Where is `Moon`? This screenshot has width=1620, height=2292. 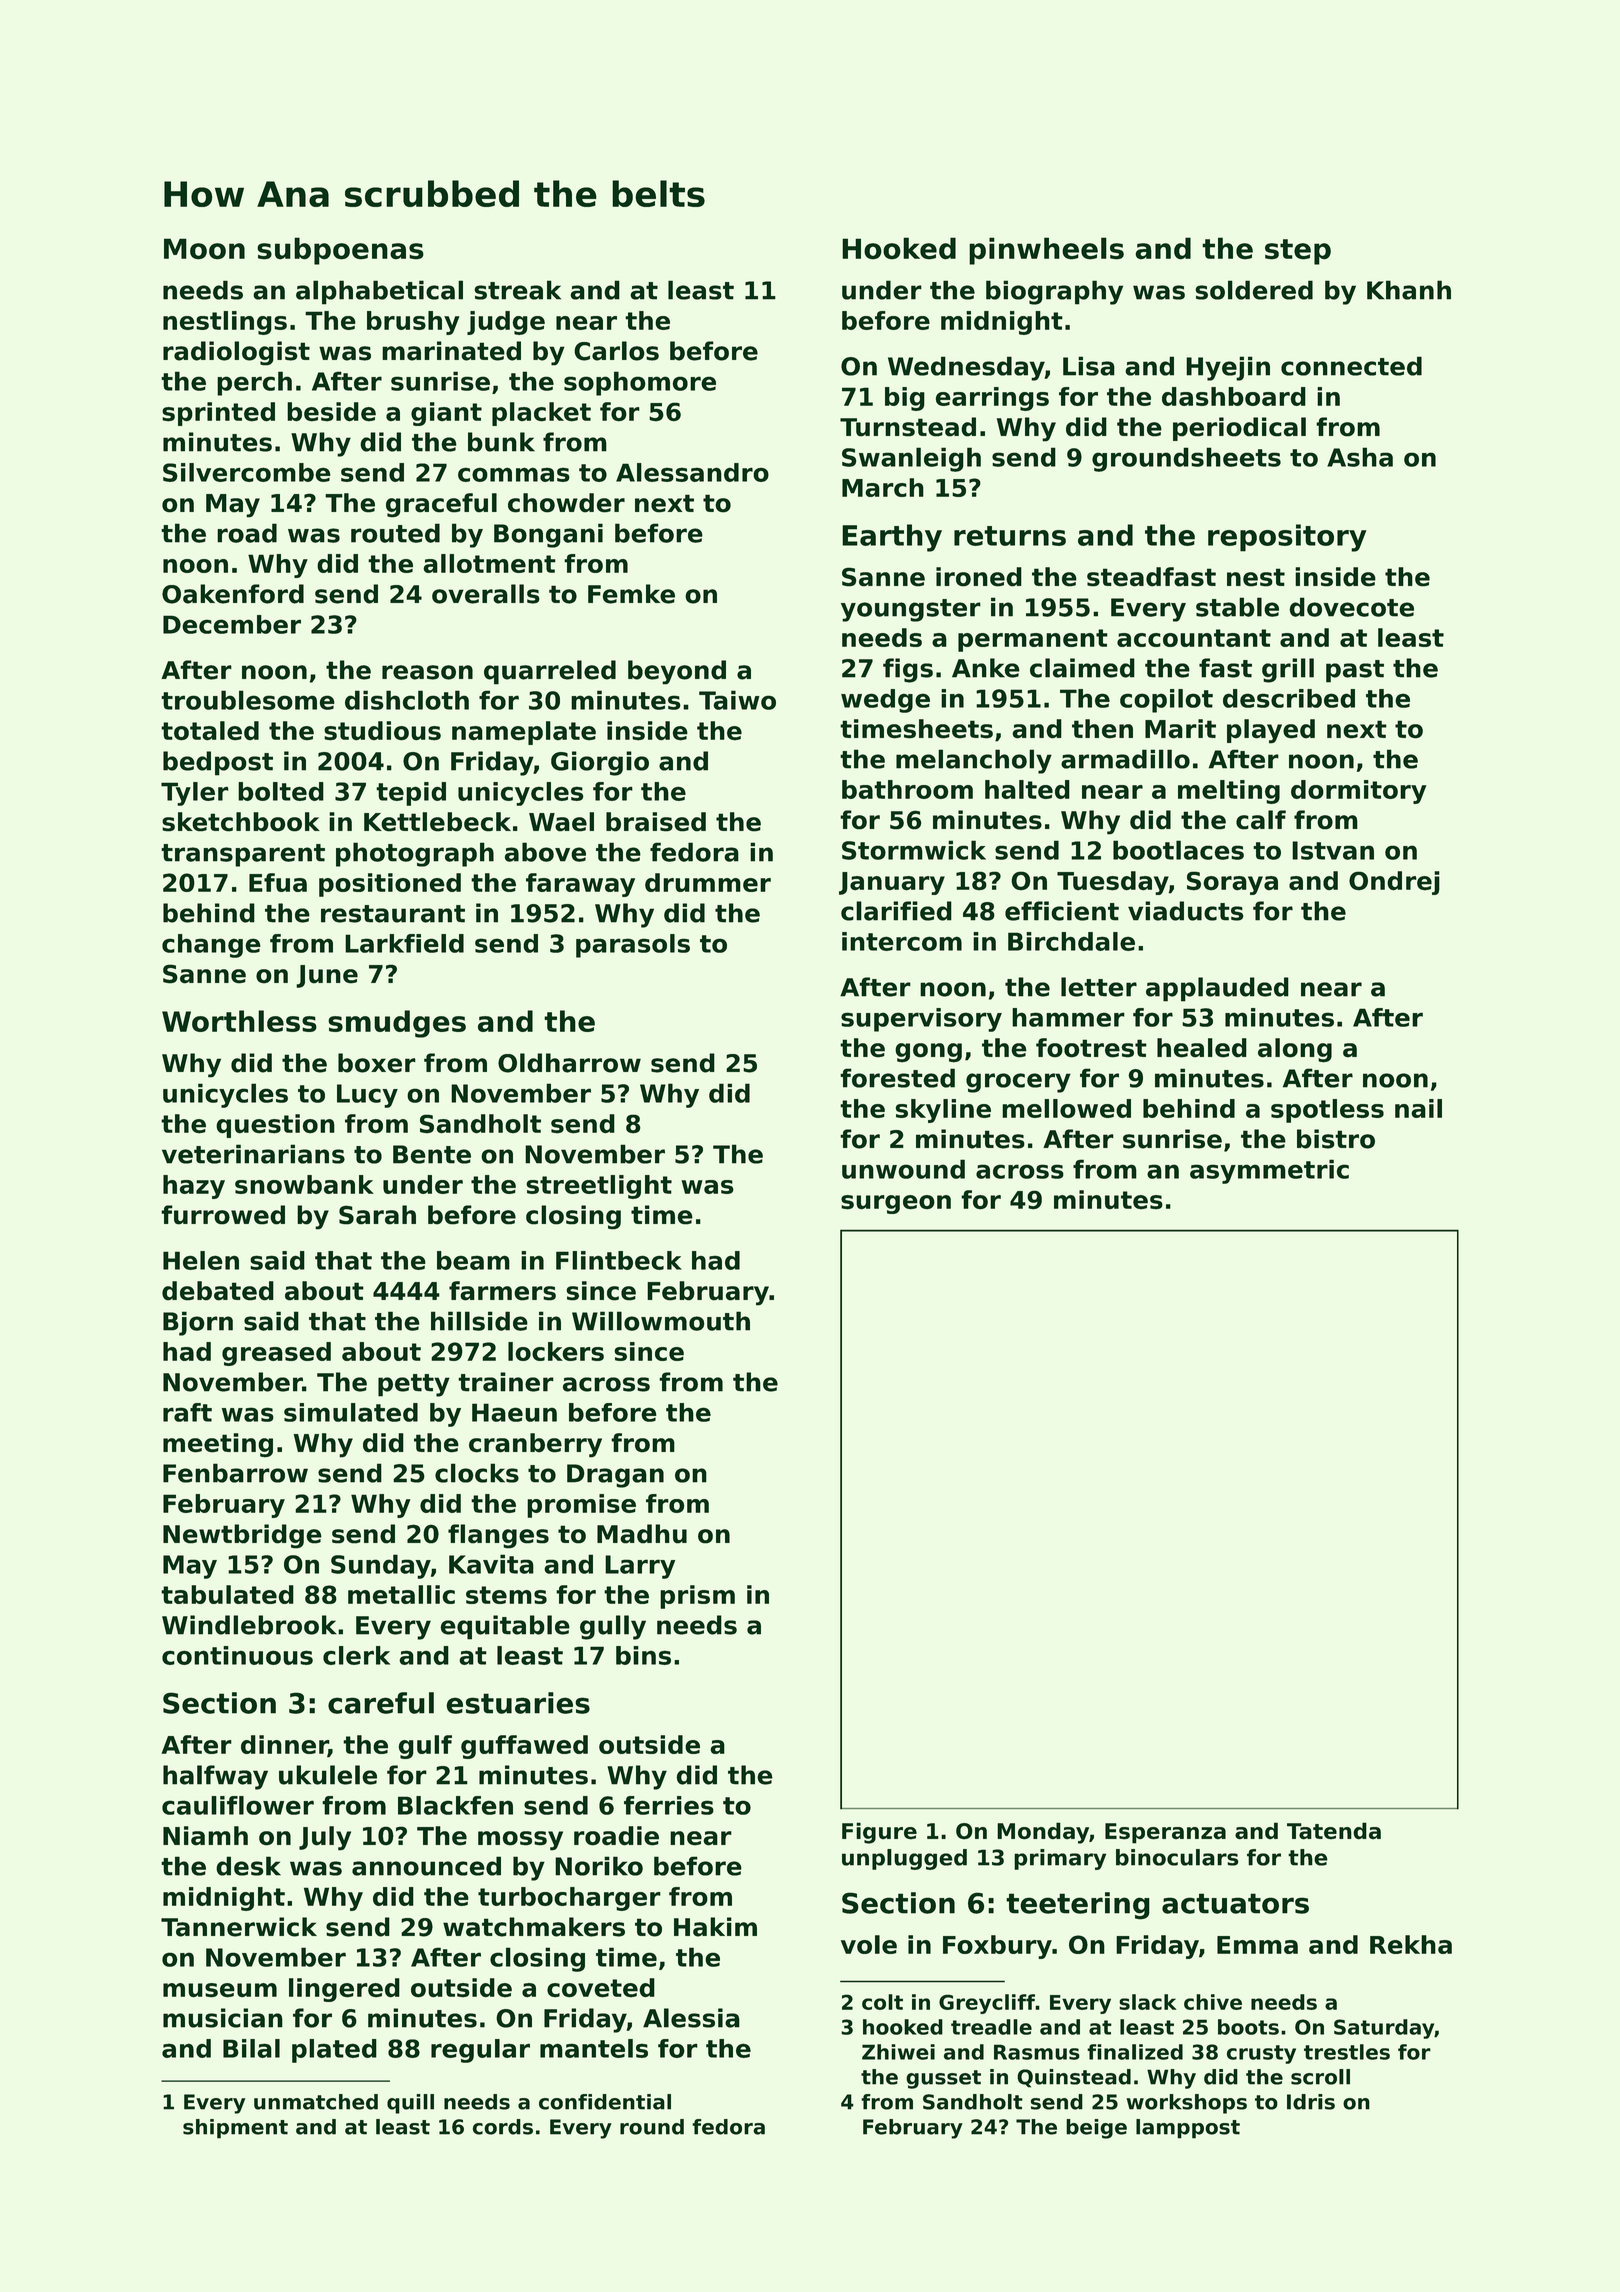 Moon is located at coordinates (204, 249).
